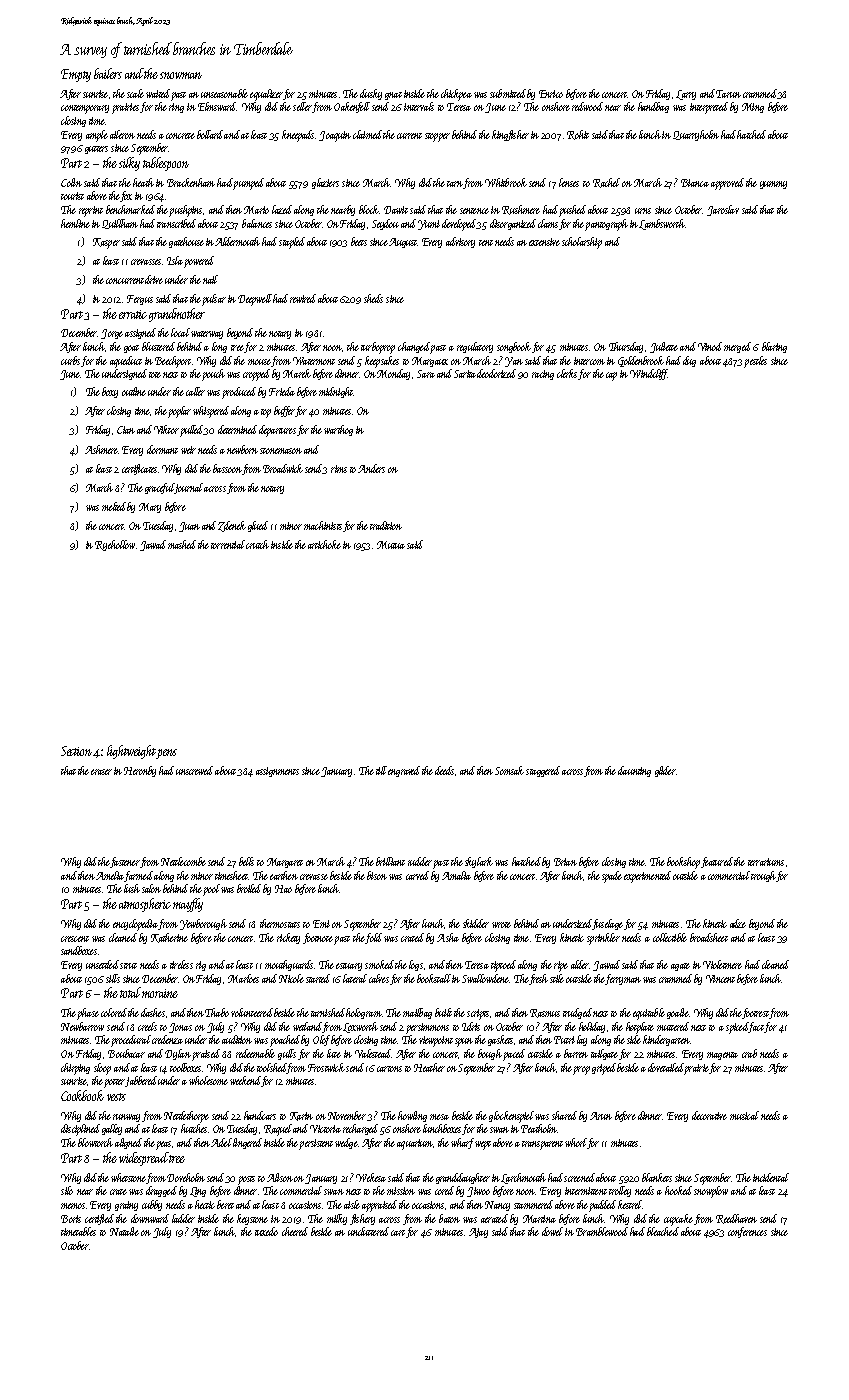 Image resolution: width=849 pixels, height=1400 pixels. What do you see at coordinates (75, 223) in the image?
I see `hemline` at bounding box center [75, 223].
